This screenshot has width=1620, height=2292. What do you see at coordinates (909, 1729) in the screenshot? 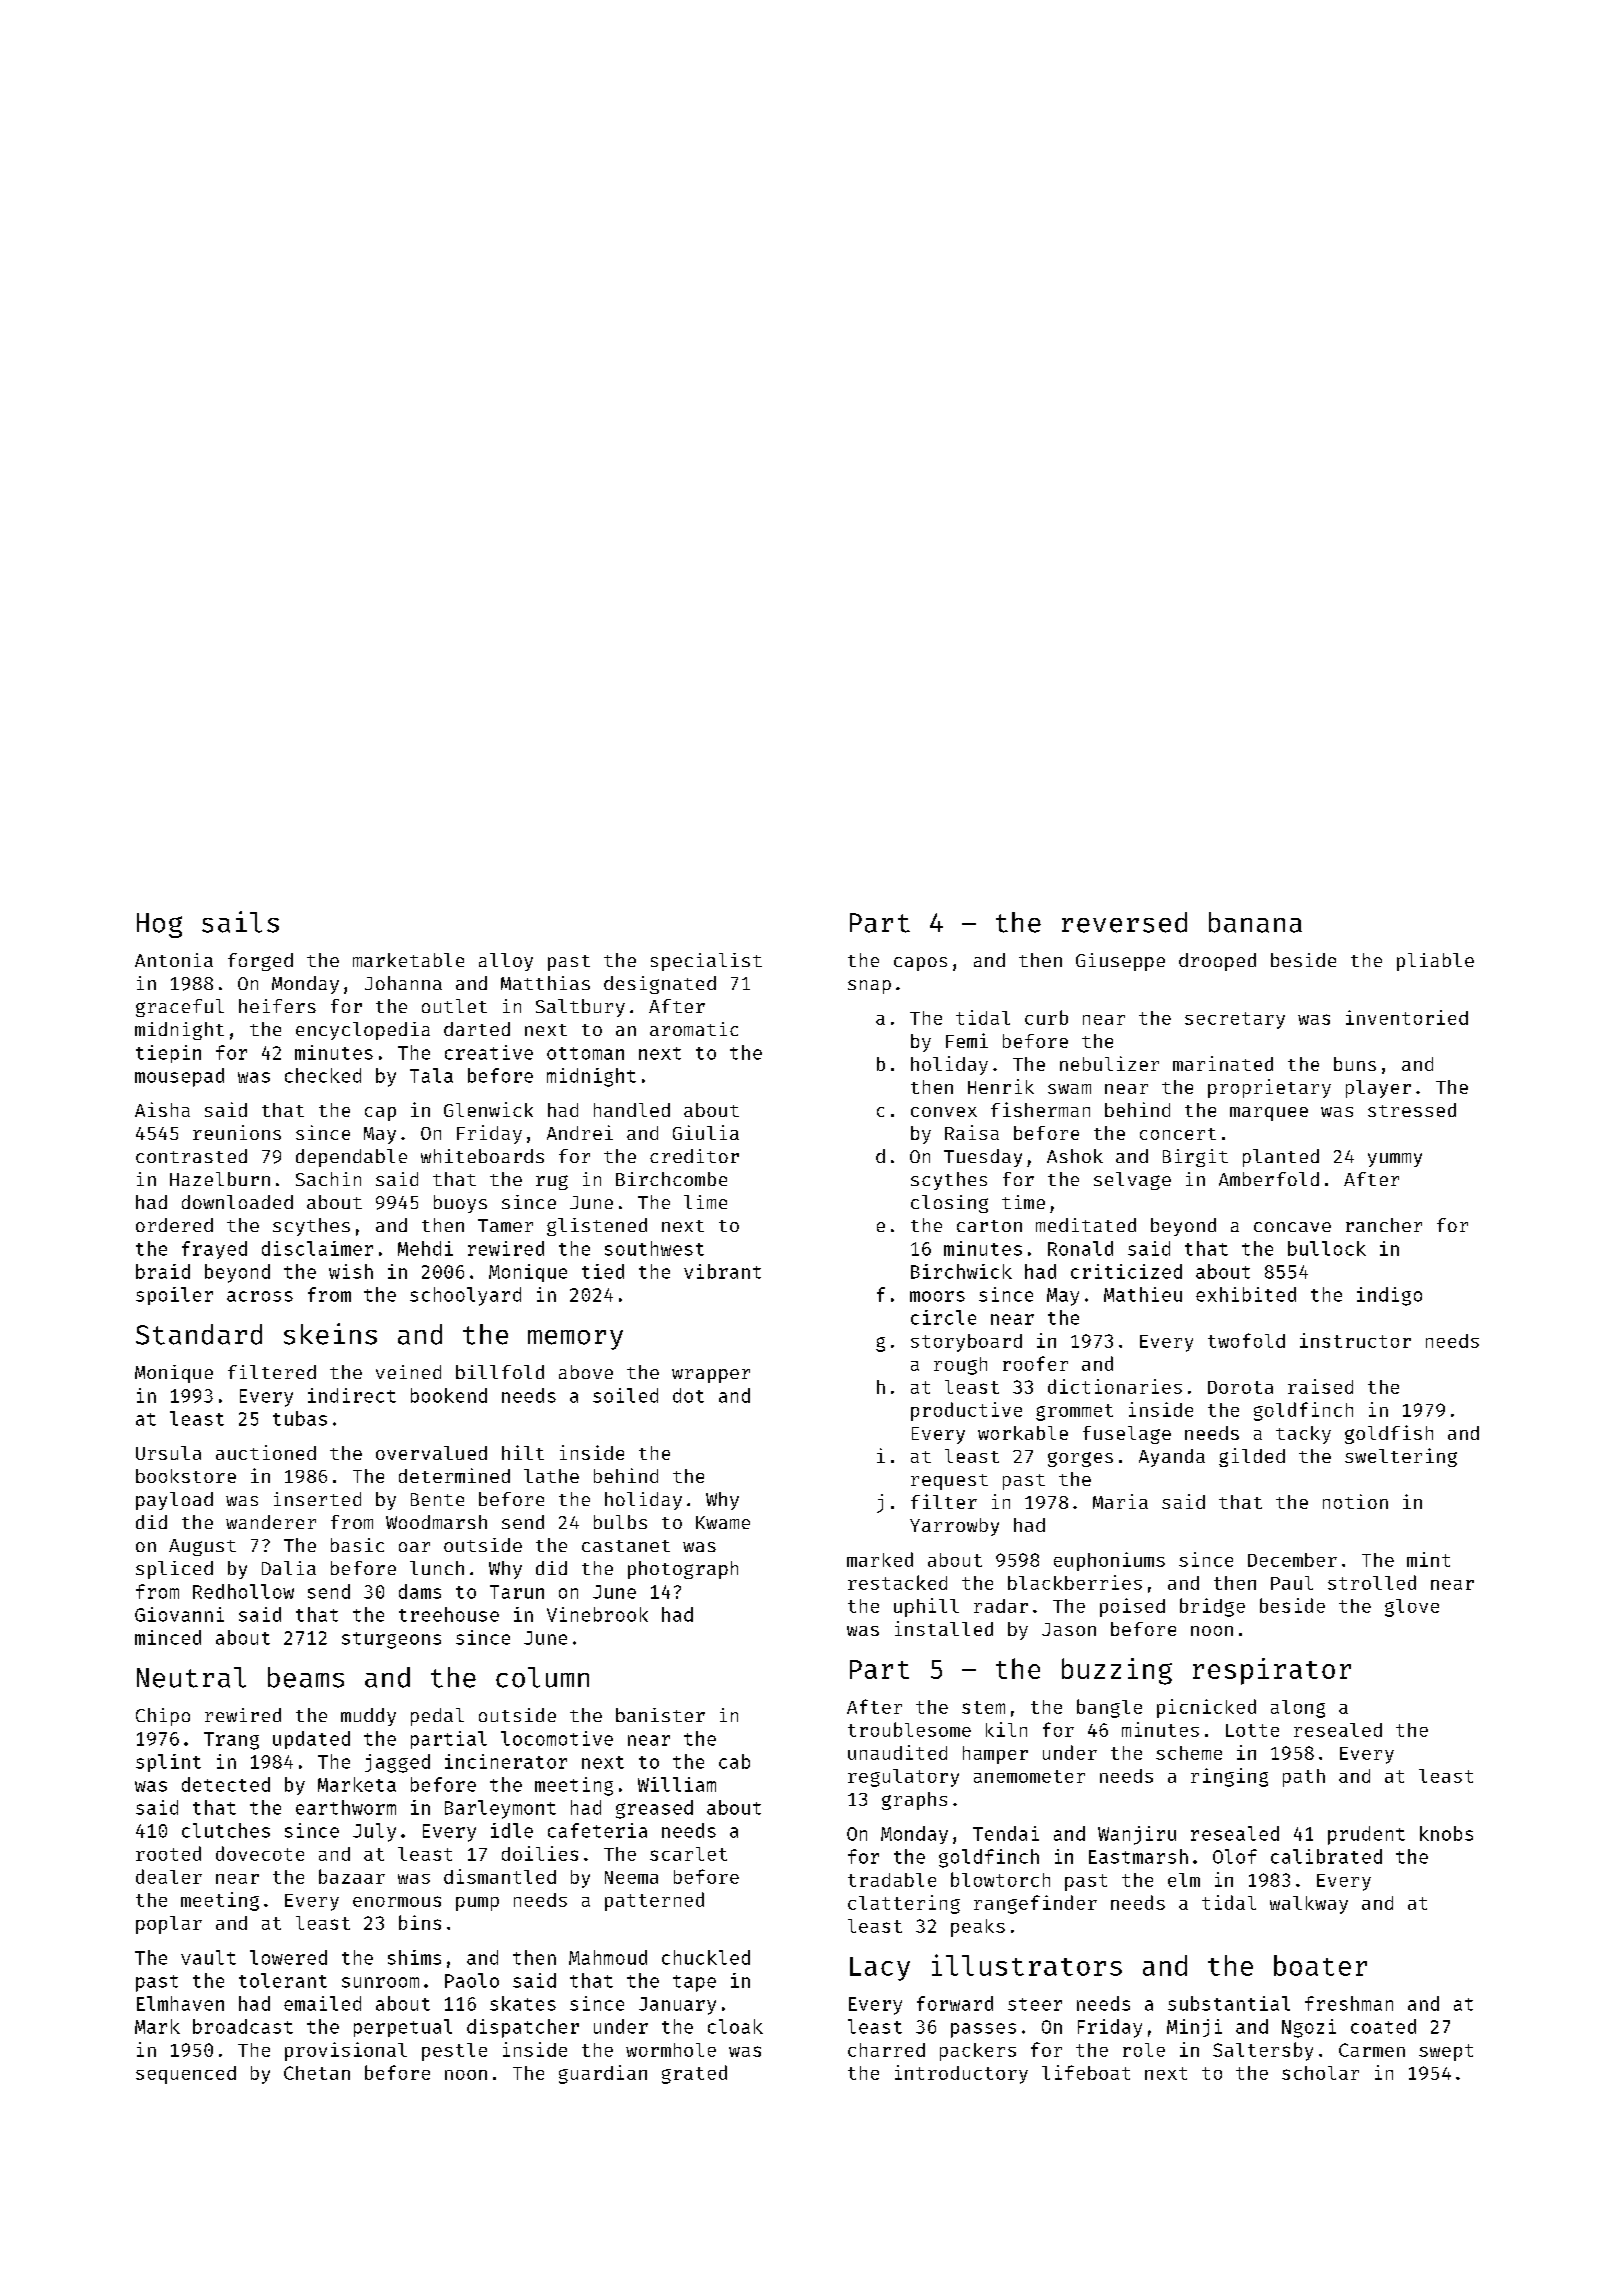
I see `troublesome` at bounding box center [909, 1729].
